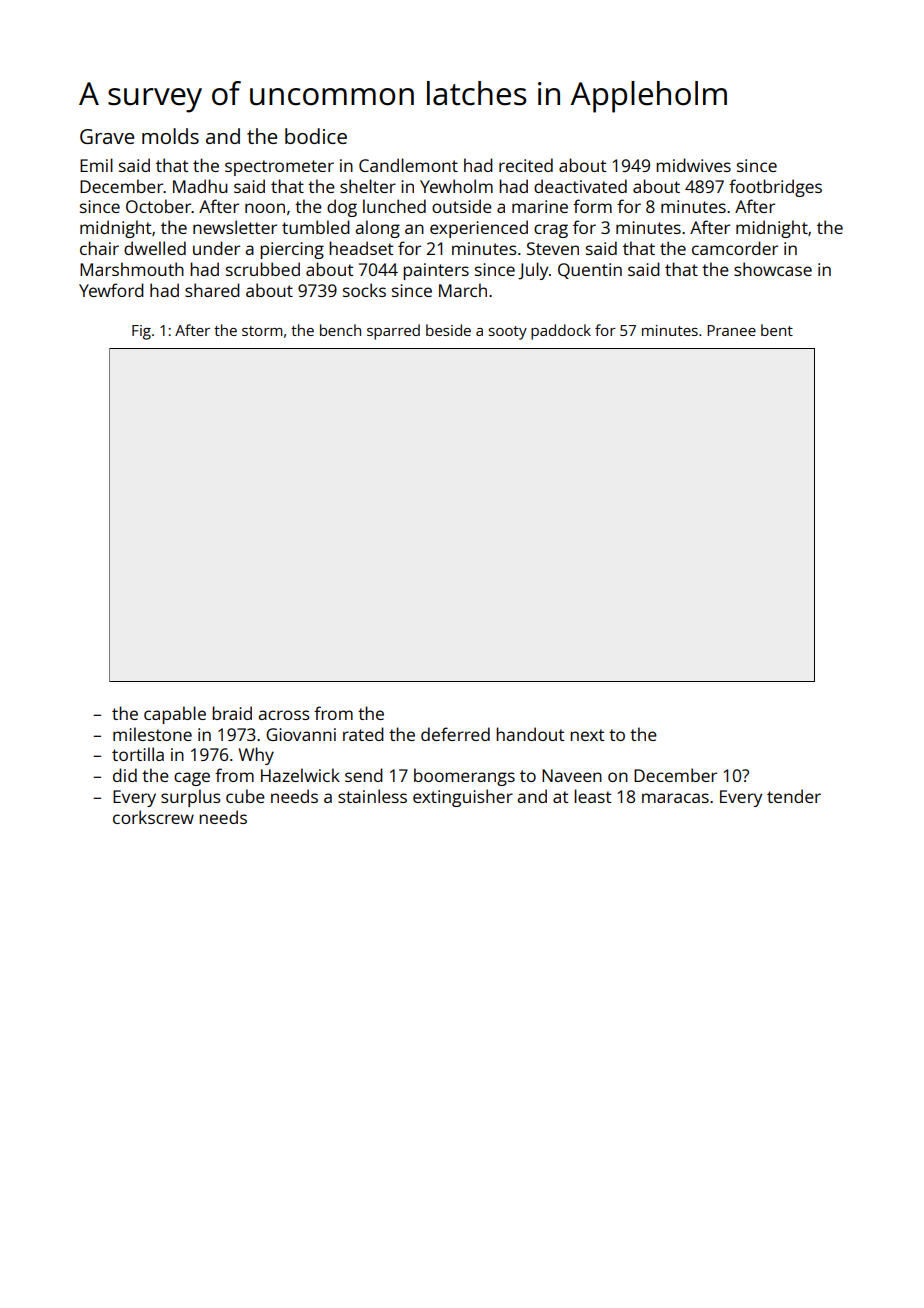 This screenshot has height=1308, width=924. I want to click on bench, so click(340, 330).
